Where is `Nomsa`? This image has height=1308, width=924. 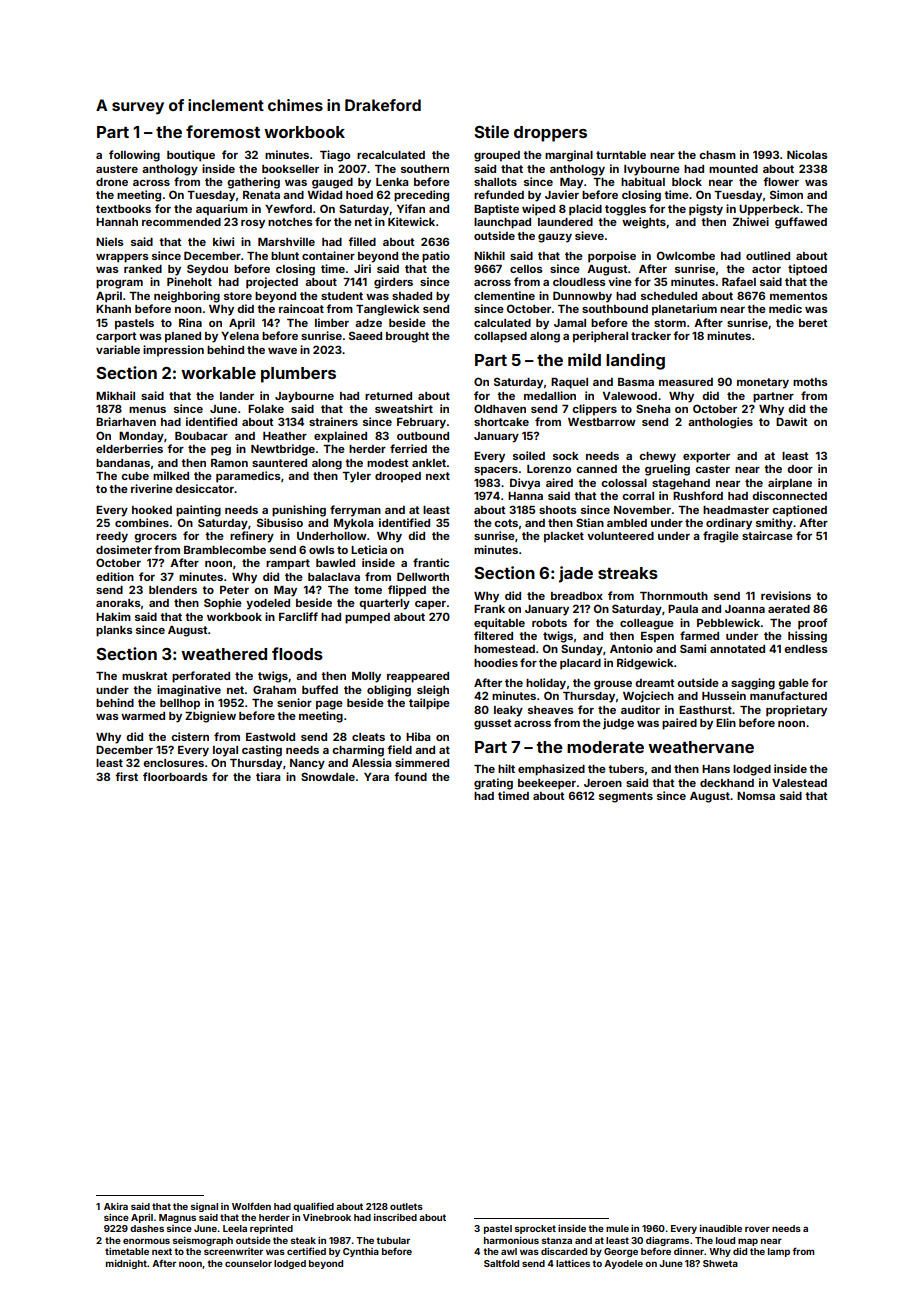
Nomsa is located at coordinates (756, 796).
